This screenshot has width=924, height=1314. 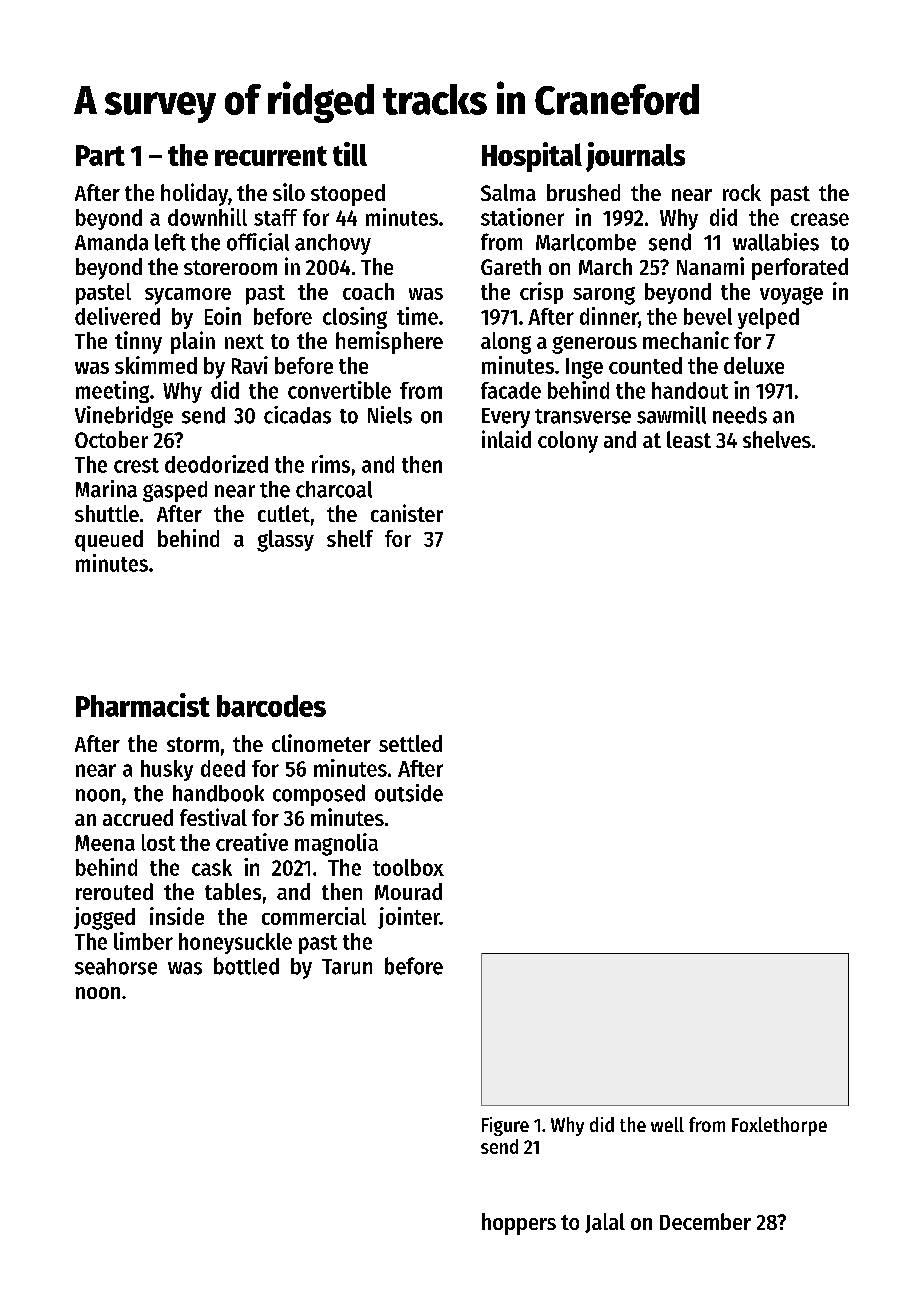 I want to click on stooped, so click(x=348, y=195).
